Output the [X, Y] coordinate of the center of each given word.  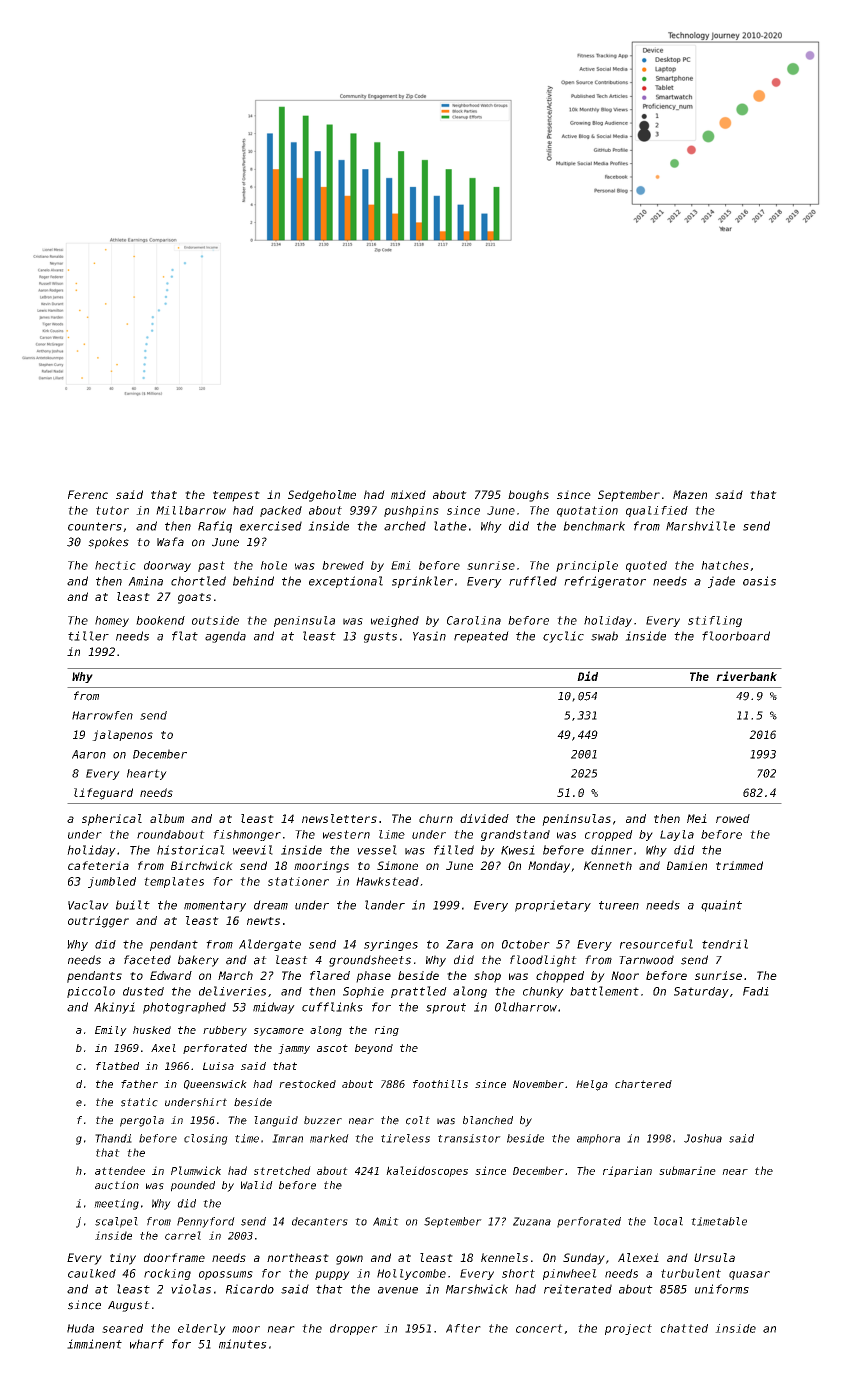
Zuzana [532, 1221]
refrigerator [605, 582]
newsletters [339, 818]
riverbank [746, 676]
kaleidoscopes [427, 1171]
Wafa [170, 542]
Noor [625, 975]
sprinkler [422, 582]
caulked [92, 1273]
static [139, 1102]
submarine [687, 1170]
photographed [184, 1008]
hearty [147, 774]
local [668, 1221]
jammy [294, 1049]
